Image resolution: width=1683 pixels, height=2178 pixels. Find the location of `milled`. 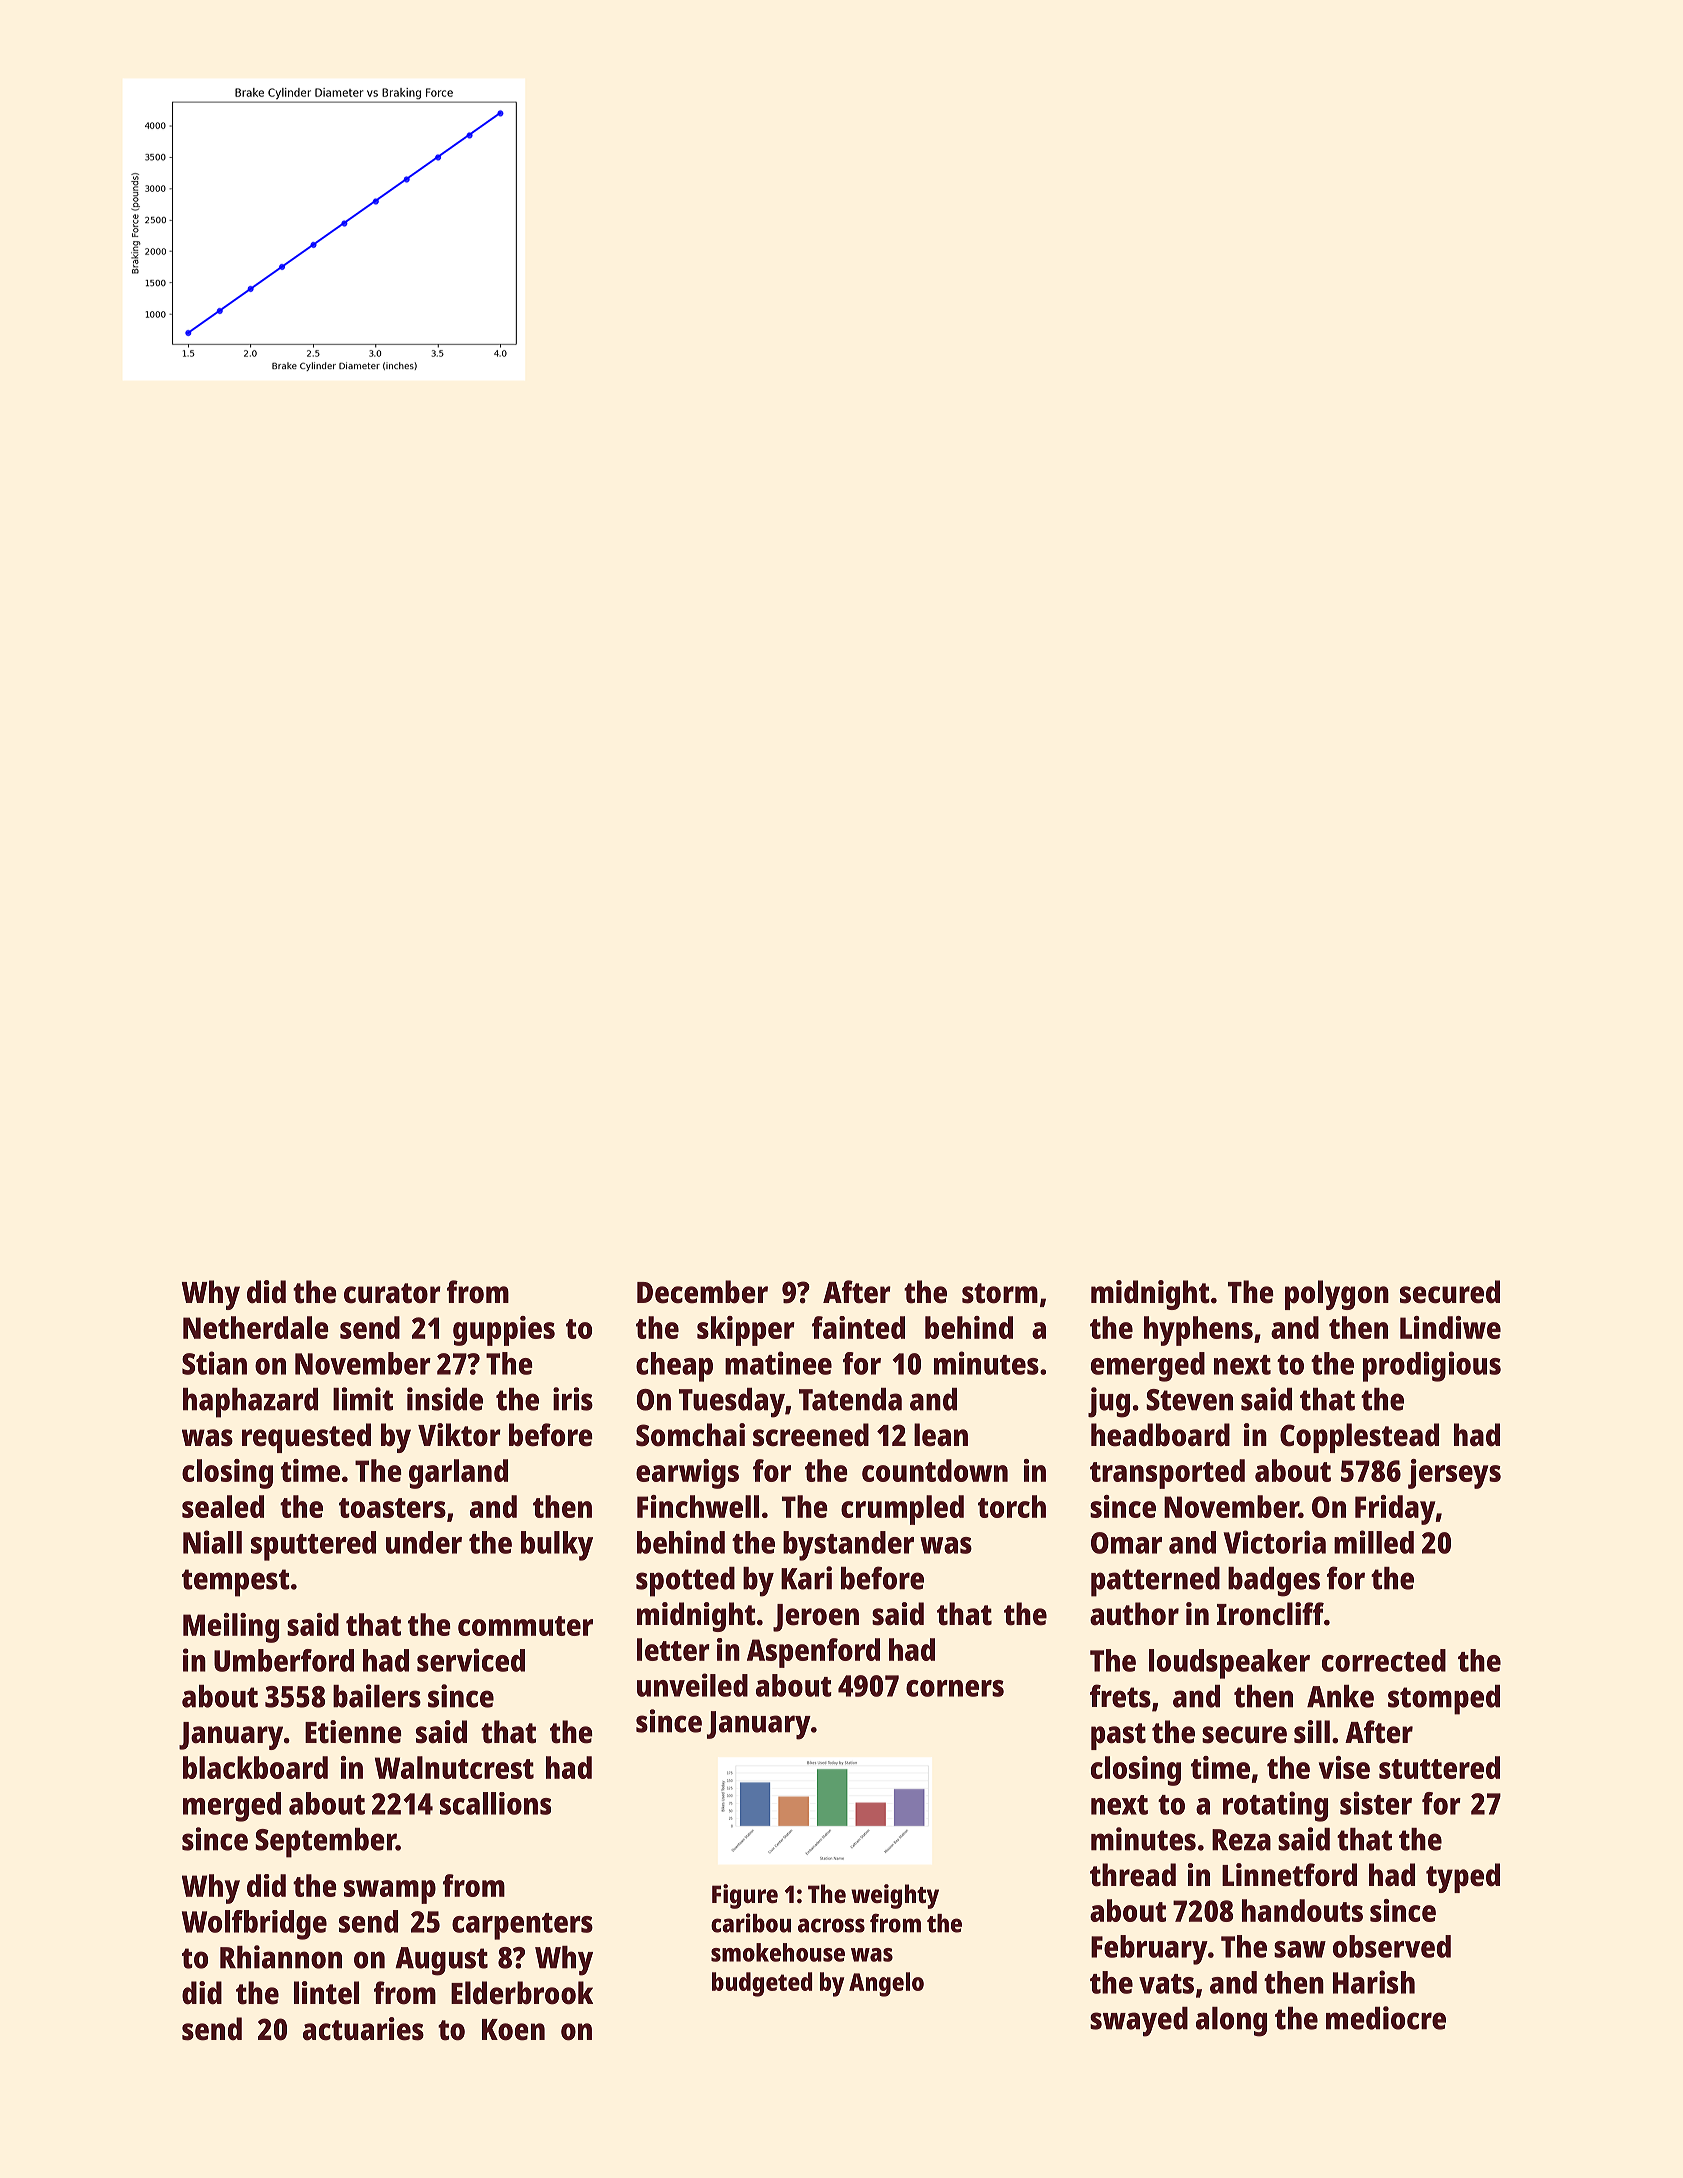

milled is located at coordinates (1374, 1542).
